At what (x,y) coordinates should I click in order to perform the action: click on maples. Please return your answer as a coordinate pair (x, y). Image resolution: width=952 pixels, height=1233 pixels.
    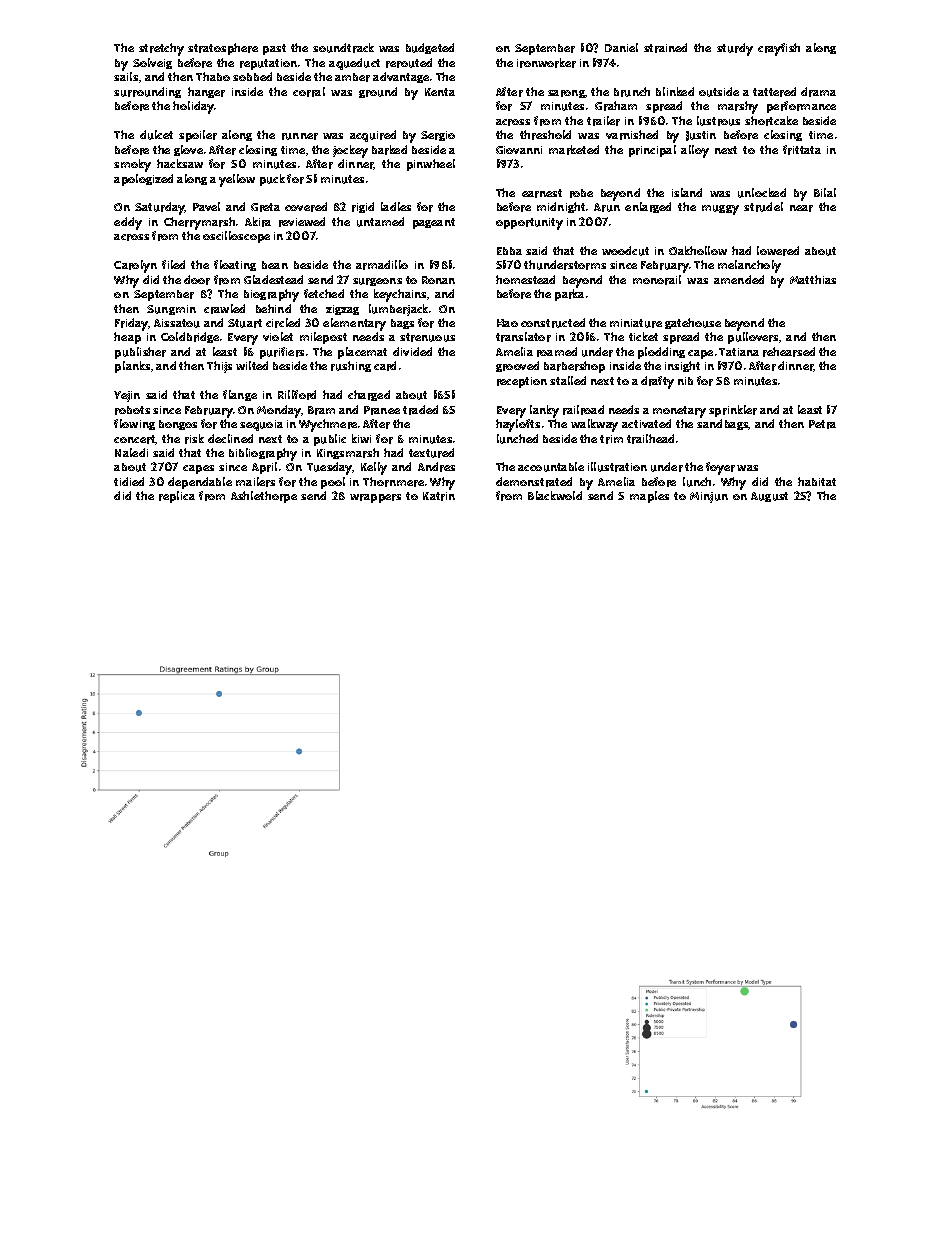
    Looking at the image, I should click on (649, 497).
